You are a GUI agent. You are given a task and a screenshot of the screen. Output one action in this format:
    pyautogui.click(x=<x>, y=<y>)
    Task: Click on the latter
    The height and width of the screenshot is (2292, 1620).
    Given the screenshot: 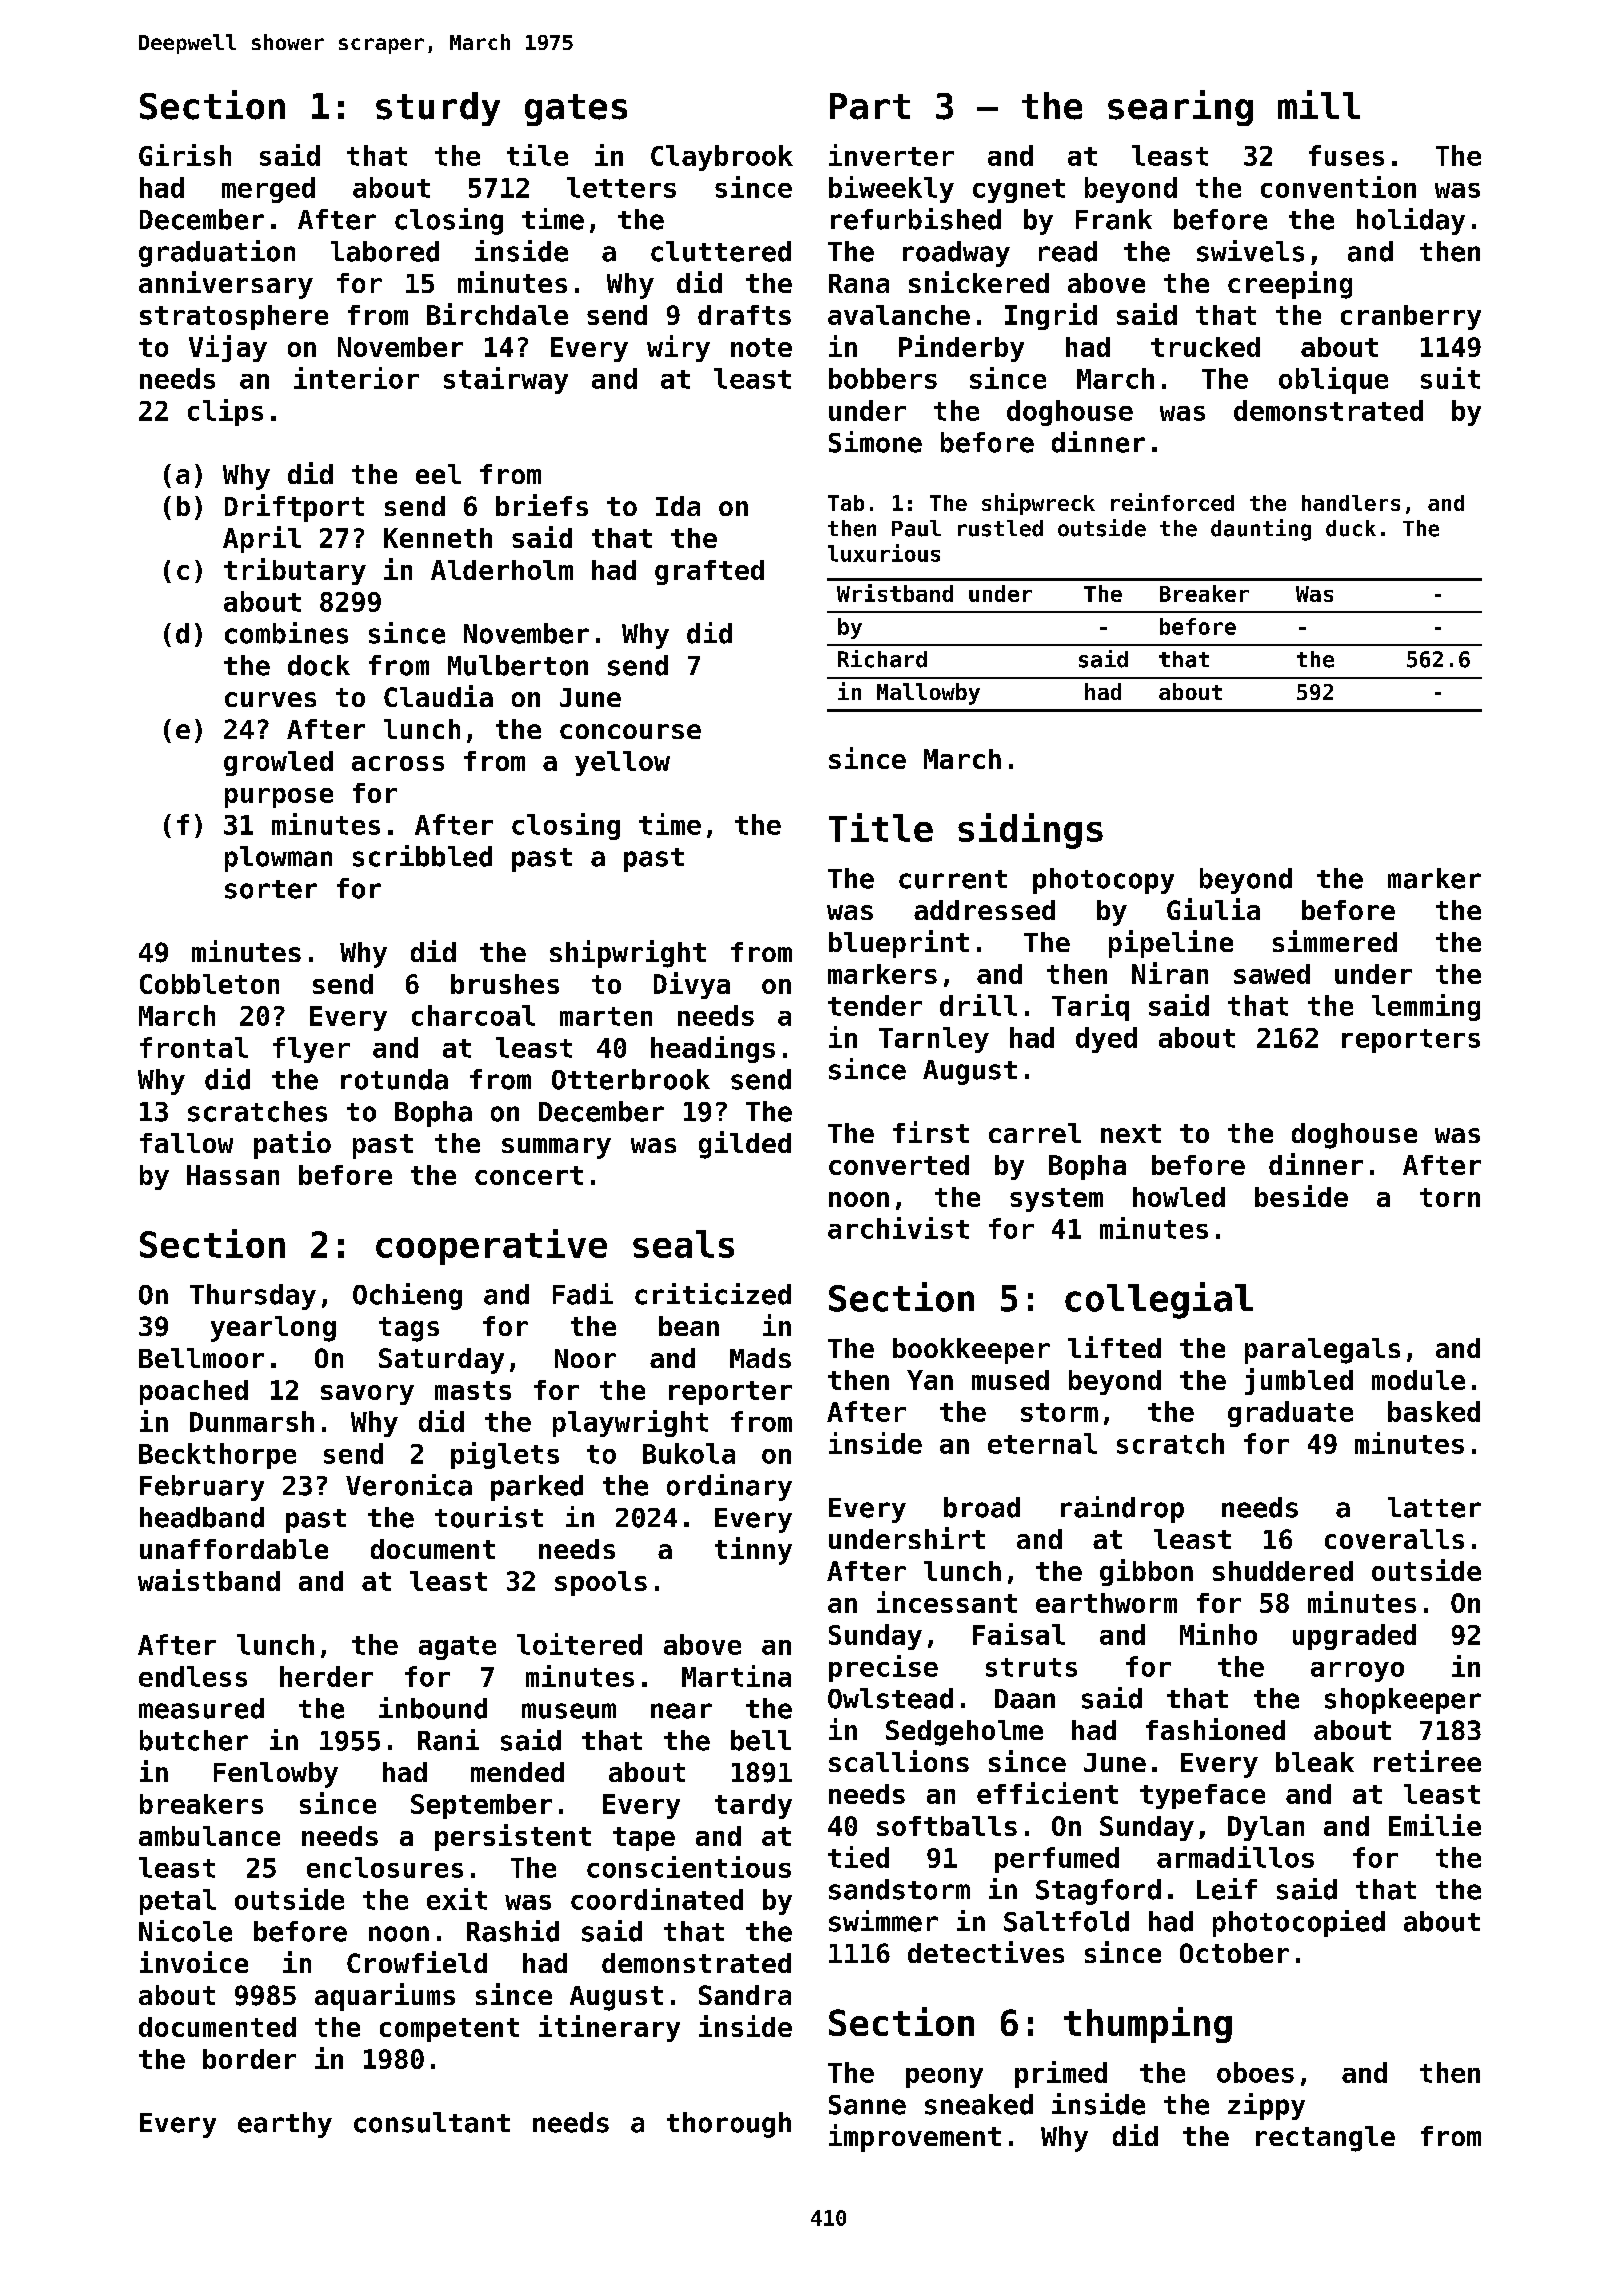 What is the action you would take?
    pyautogui.click(x=1434, y=1507)
